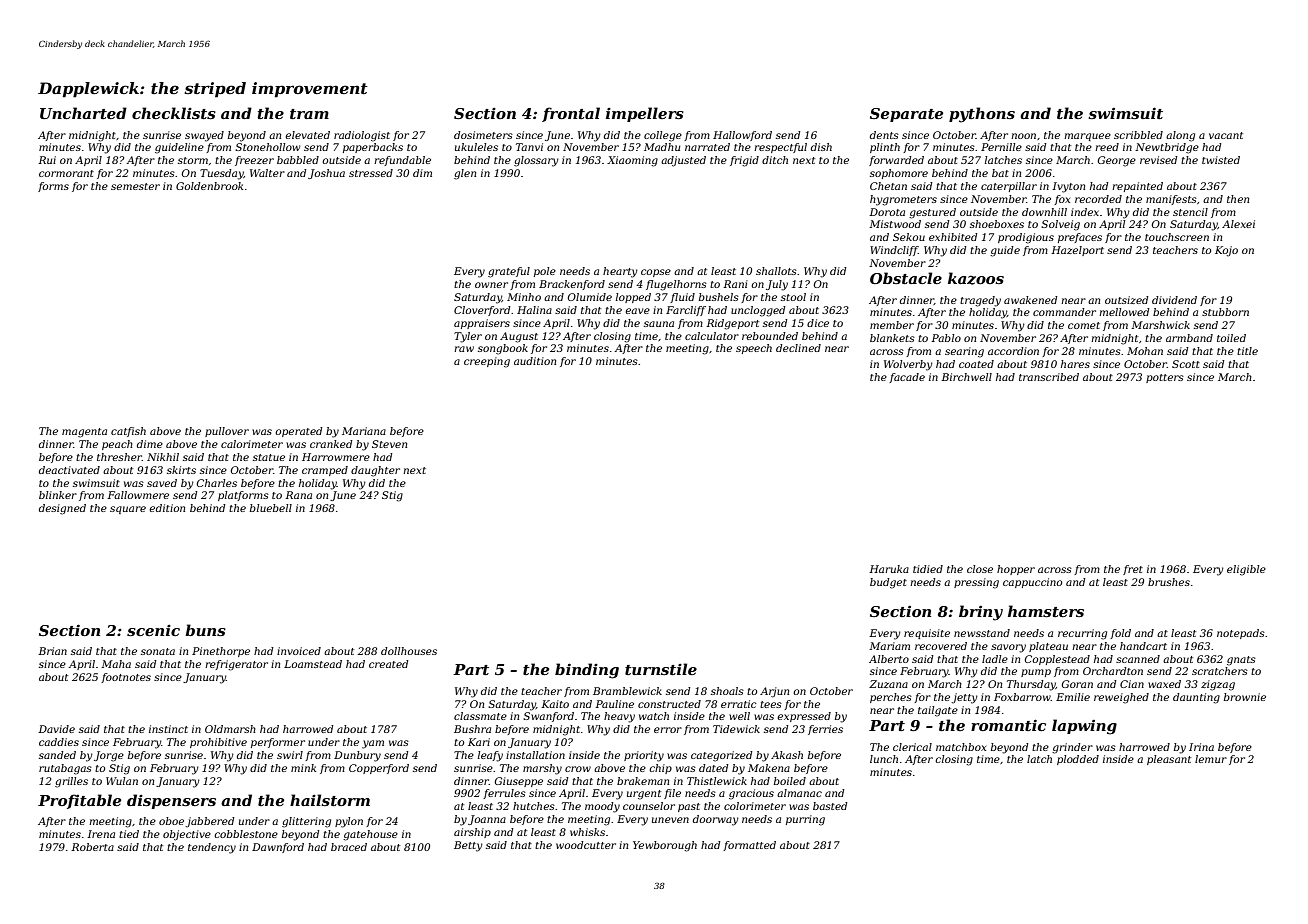  Describe the element at coordinates (656, 273) in the screenshot. I see `copse` at that location.
